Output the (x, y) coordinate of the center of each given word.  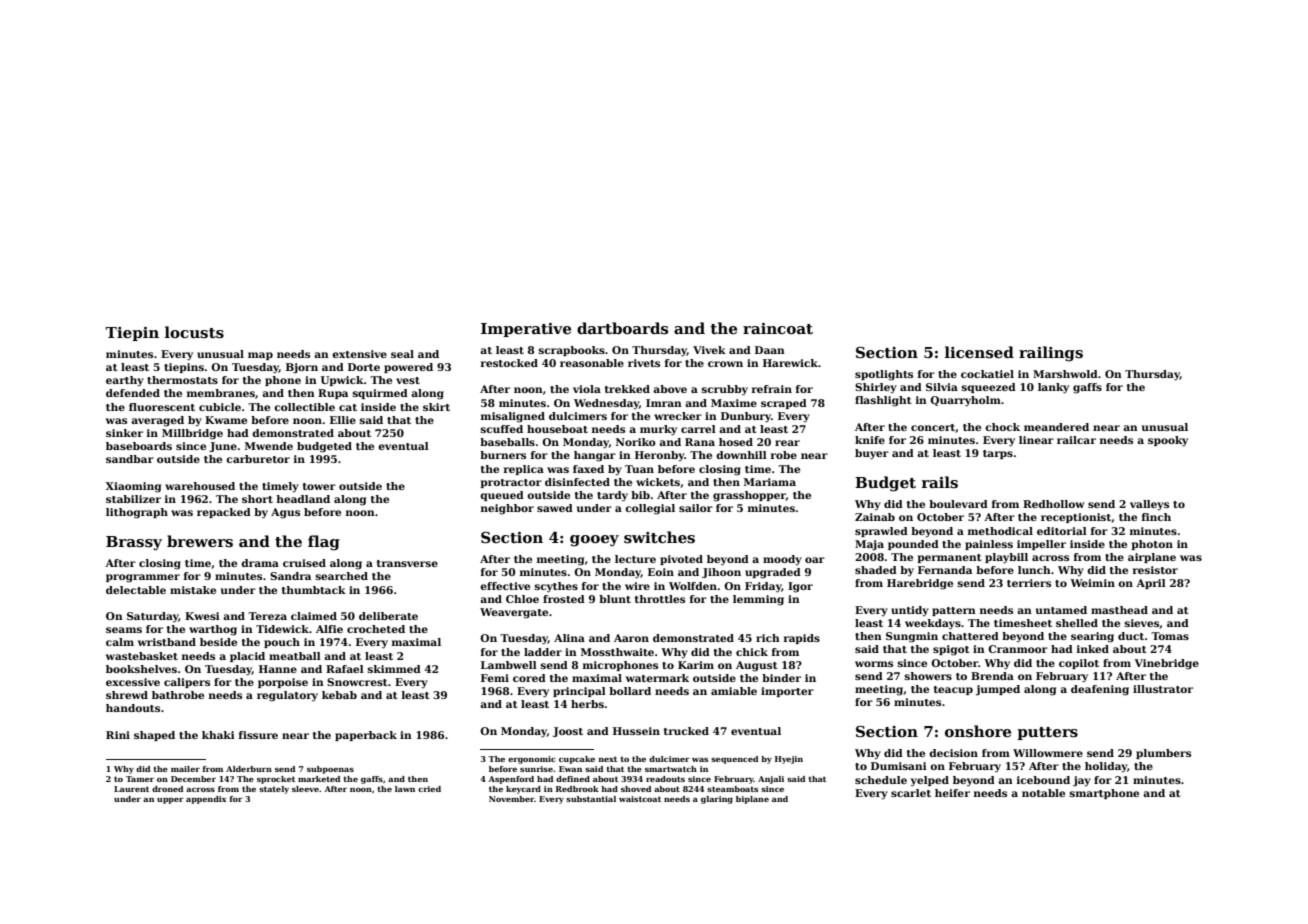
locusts (194, 332)
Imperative (526, 330)
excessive (133, 682)
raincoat (778, 328)
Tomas (1170, 636)
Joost (568, 732)
